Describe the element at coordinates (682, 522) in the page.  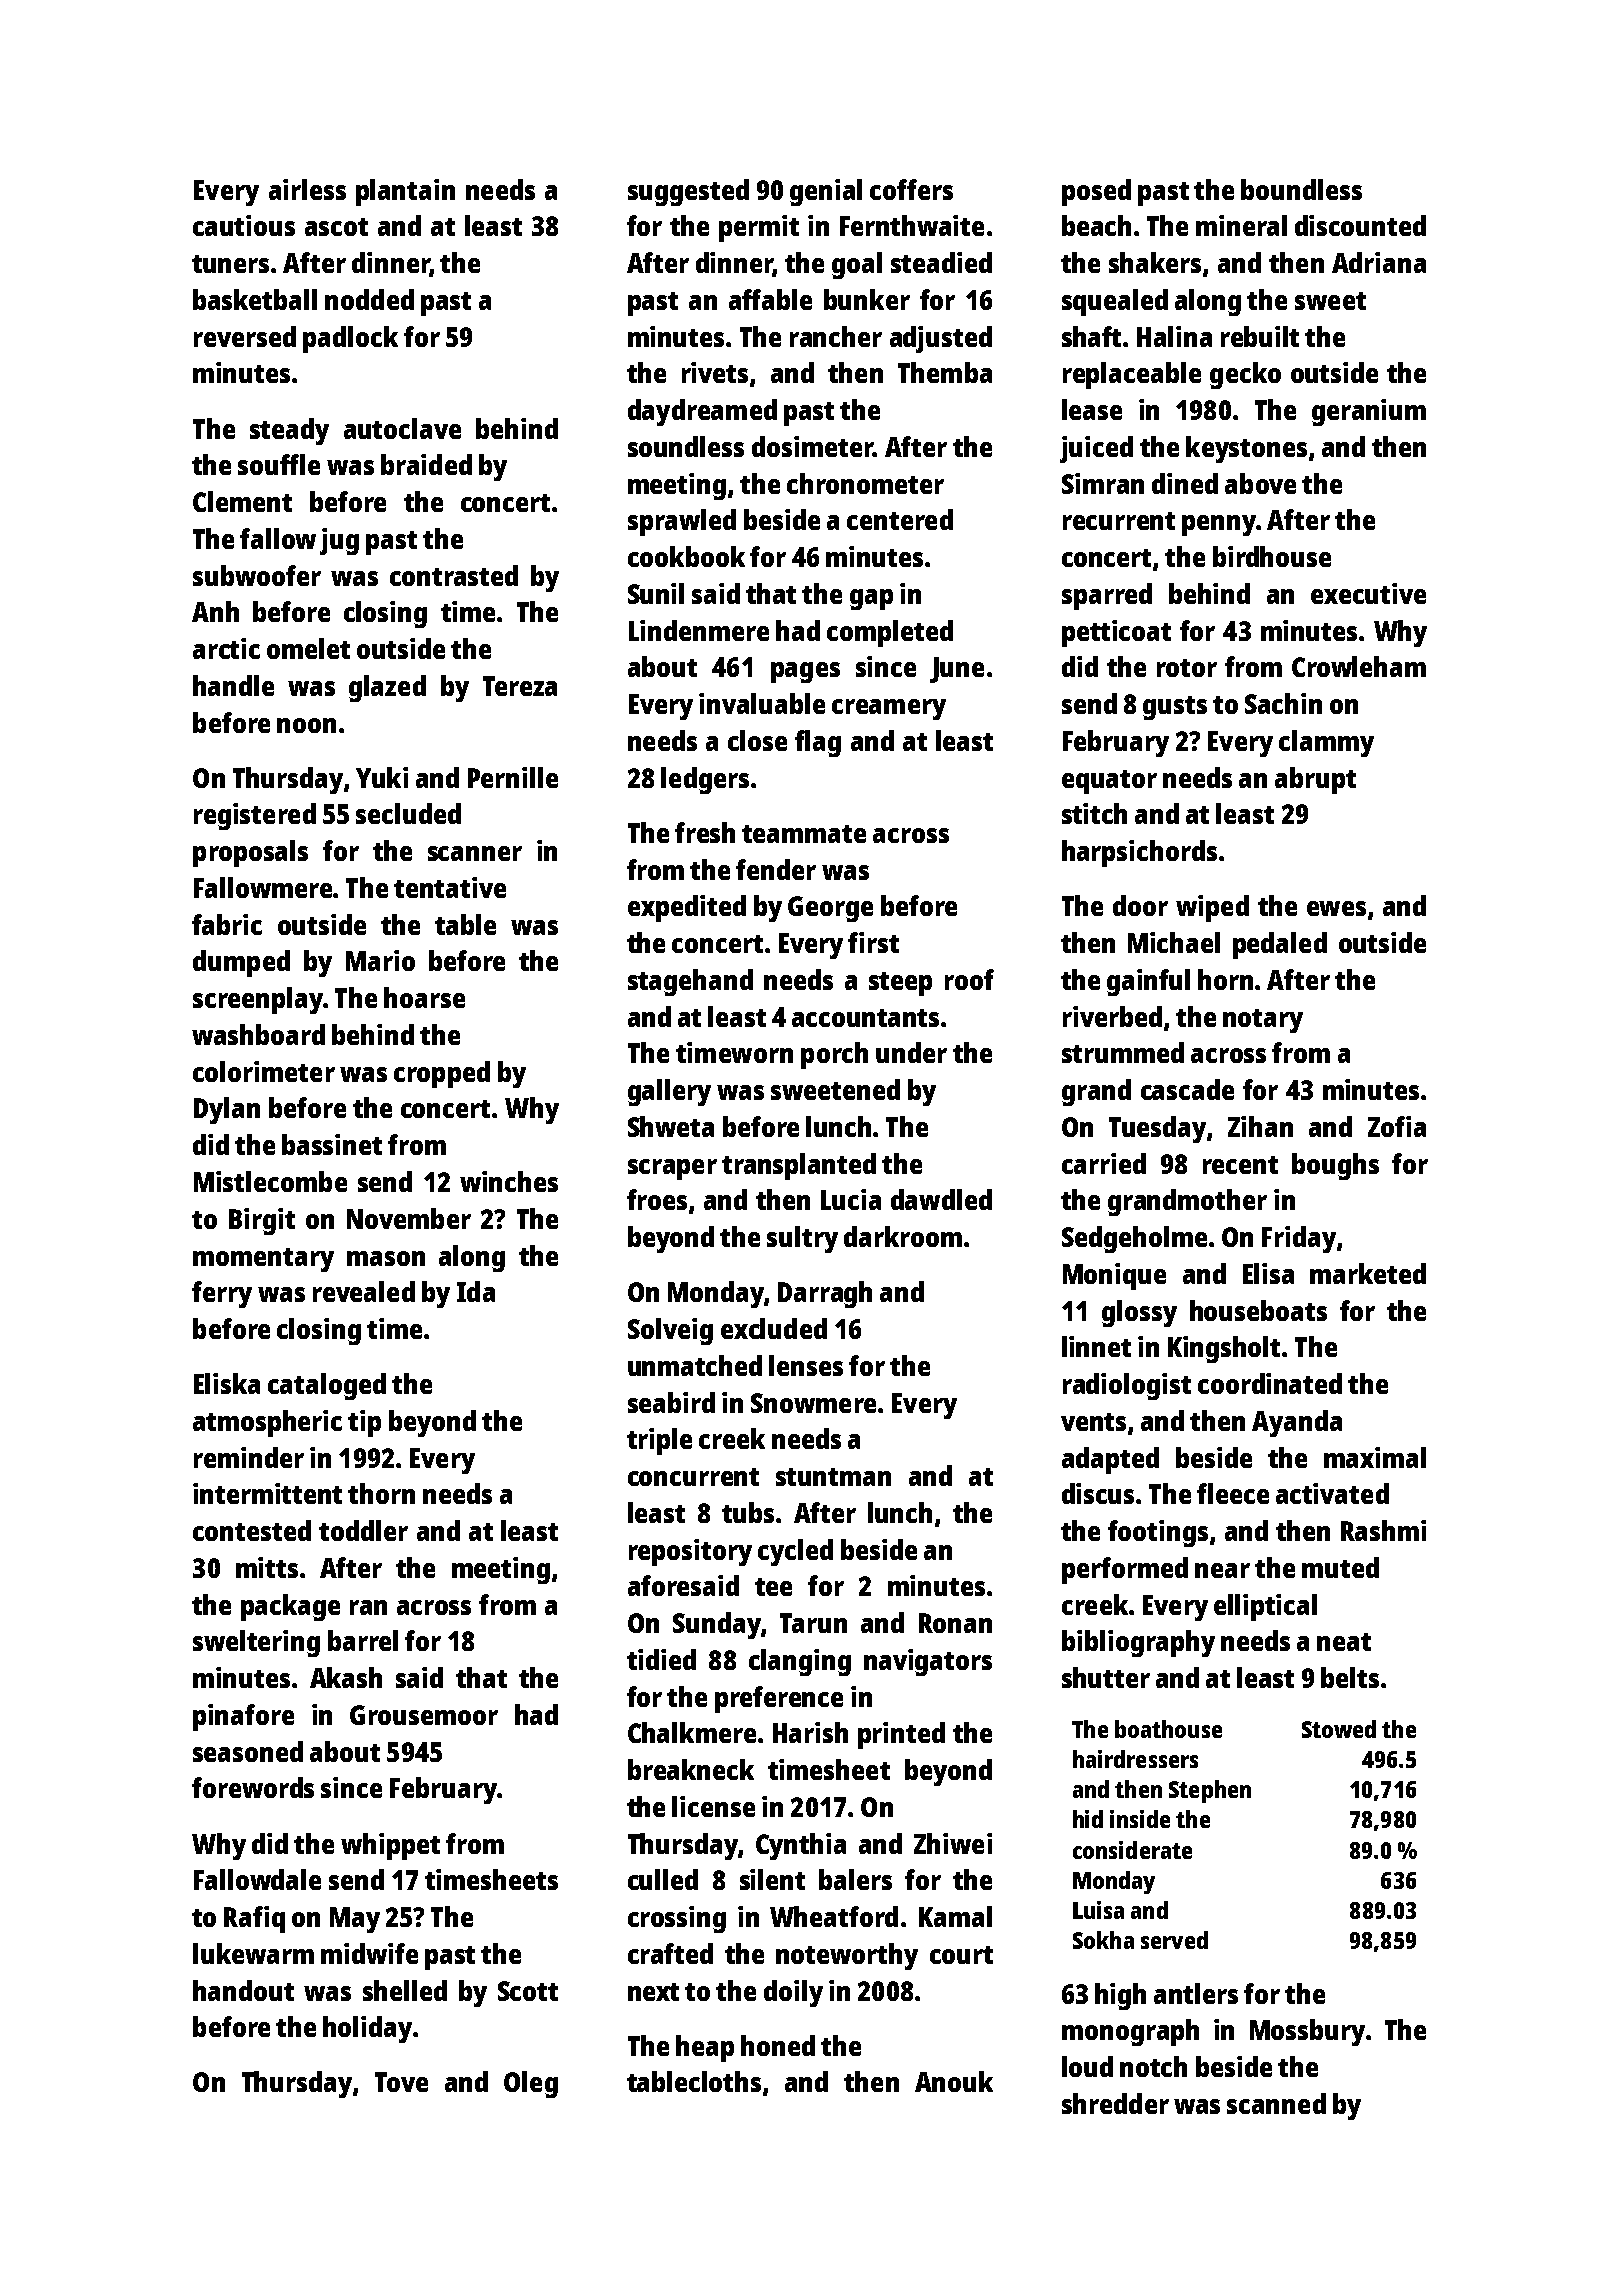
I see `sprawled` at that location.
